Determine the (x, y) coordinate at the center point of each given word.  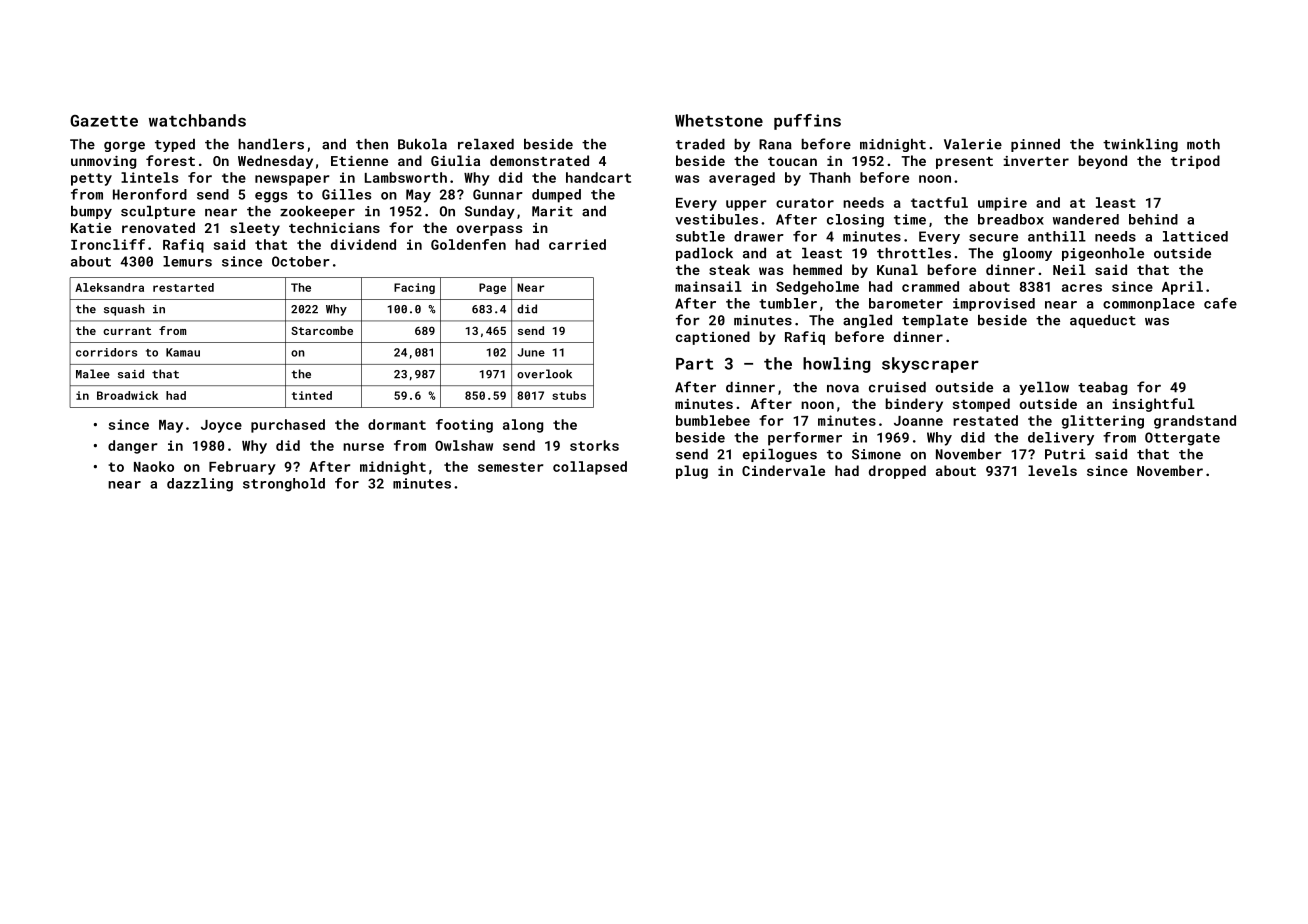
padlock (704, 254)
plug (692, 472)
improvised (994, 304)
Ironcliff (108, 244)
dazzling (200, 485)
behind (1153, 219)
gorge (124, 147)
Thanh (830, 177)
